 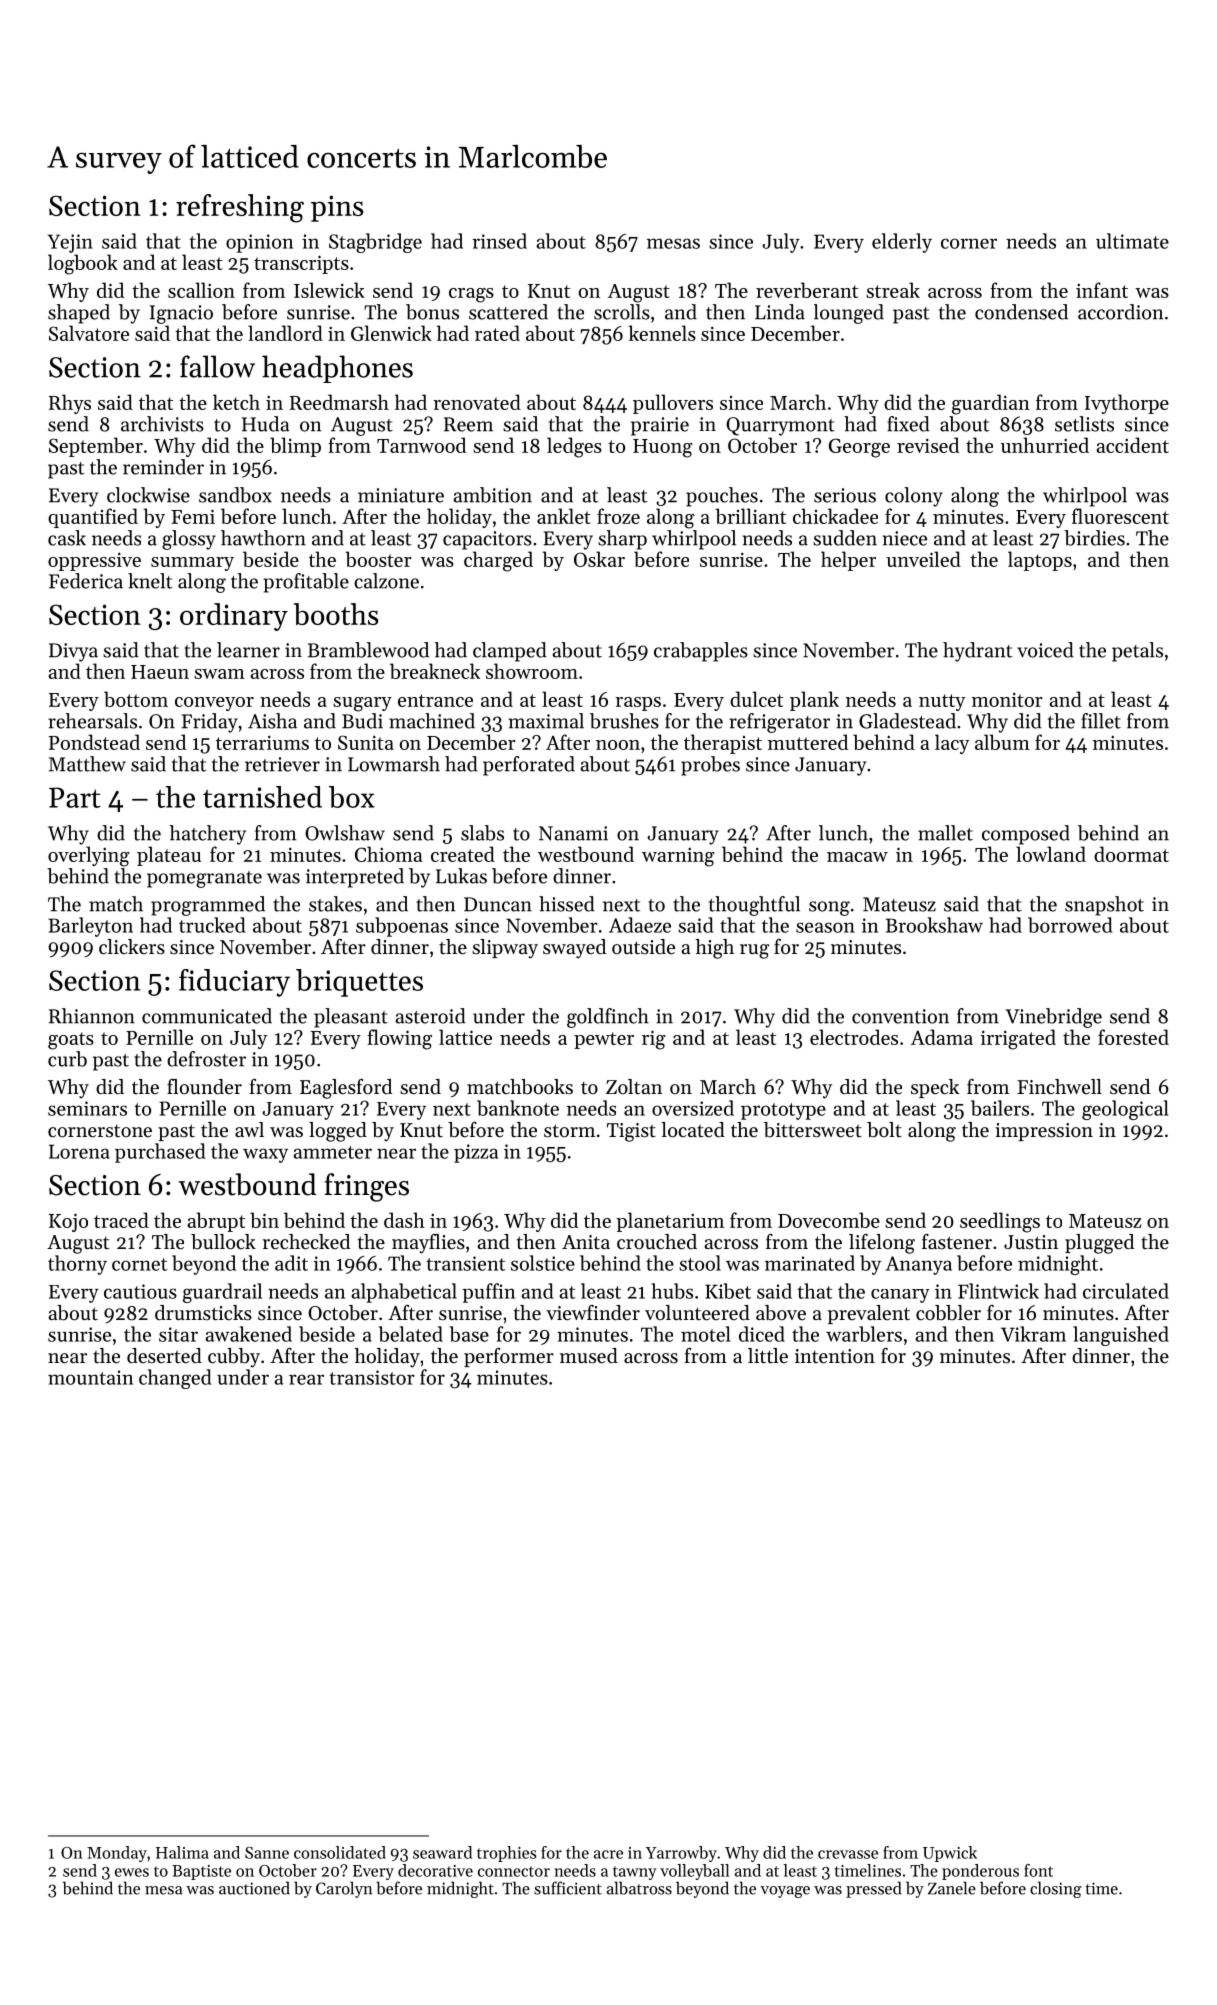 What do you see at coordinates (1045, 445) in the screenshot?
I see `unhurried` at bounding box center [1045, 445].
